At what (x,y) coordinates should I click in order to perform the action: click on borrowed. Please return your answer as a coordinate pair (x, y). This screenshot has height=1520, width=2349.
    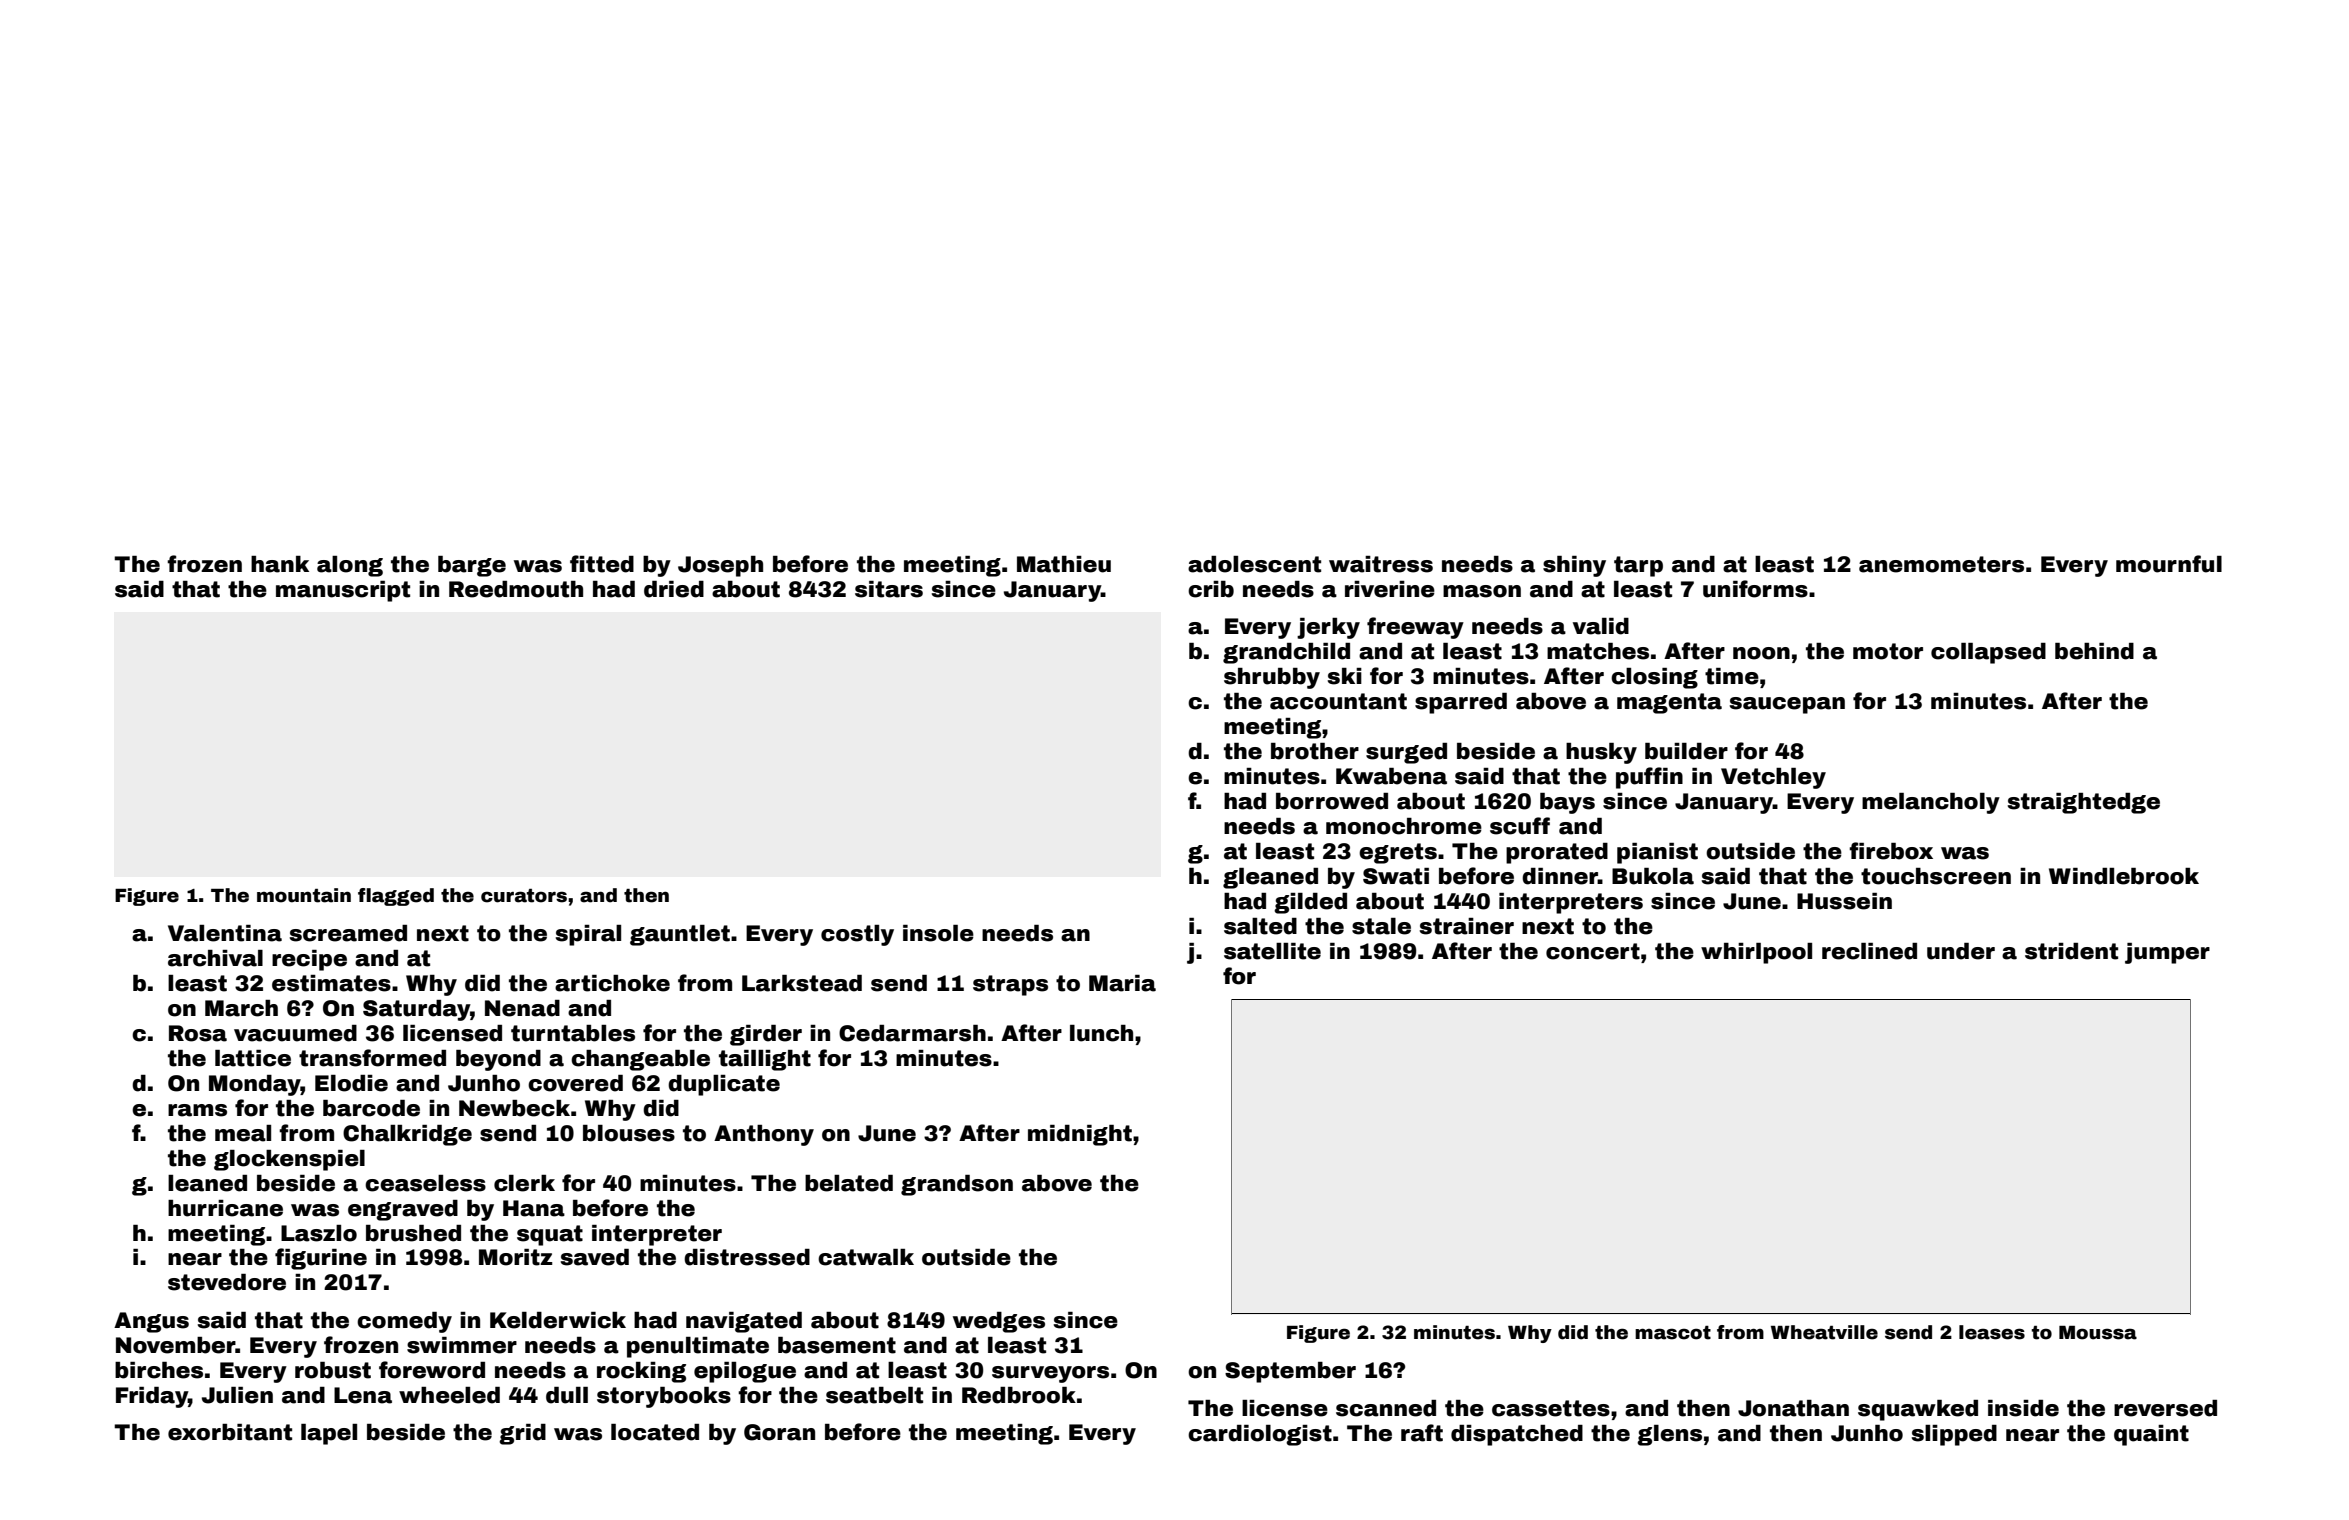
    Looking at the image, I should click on (1332, 801).
